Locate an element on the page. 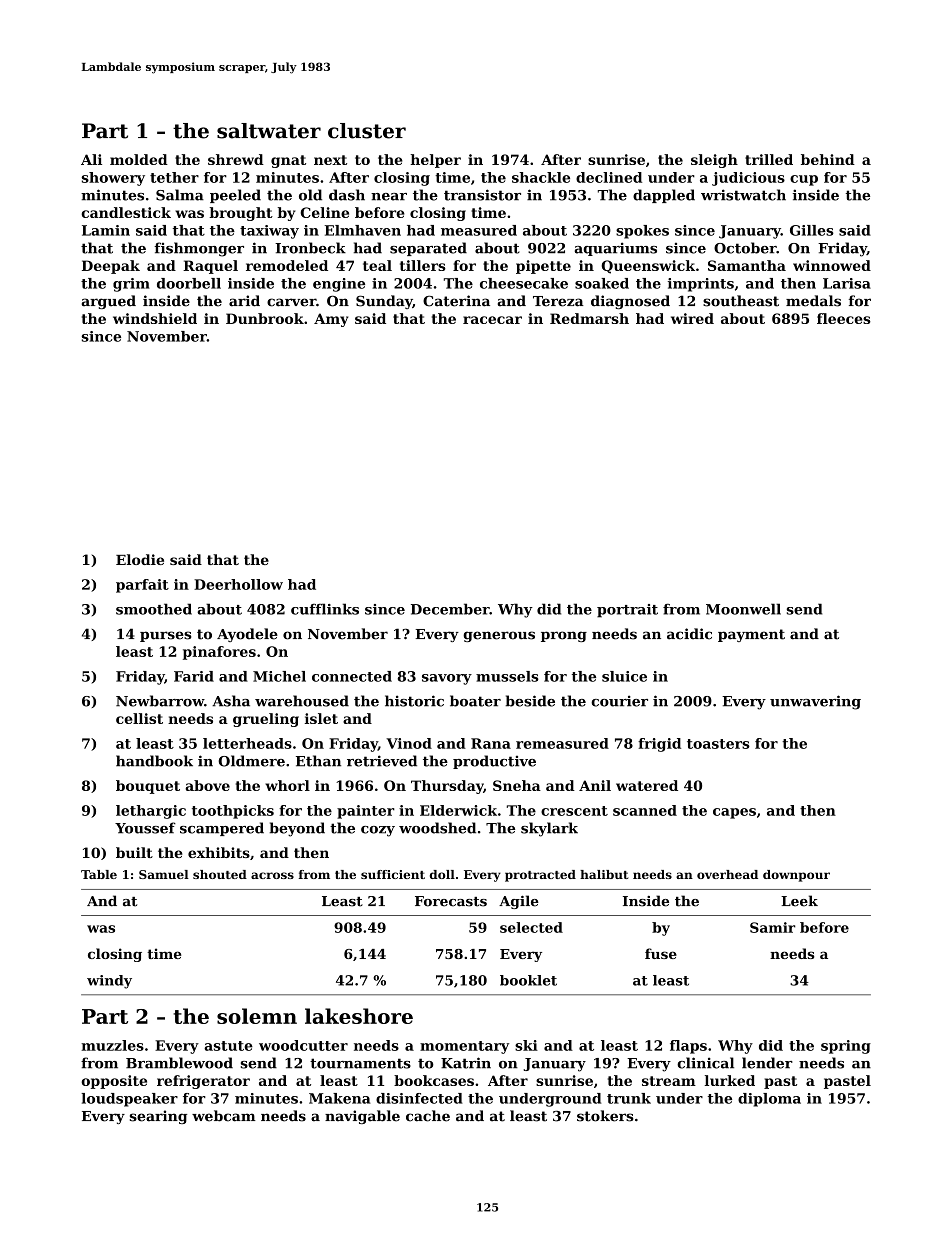 This document has width=952, height=1233. cache is located at coordinates (428, 1116).
